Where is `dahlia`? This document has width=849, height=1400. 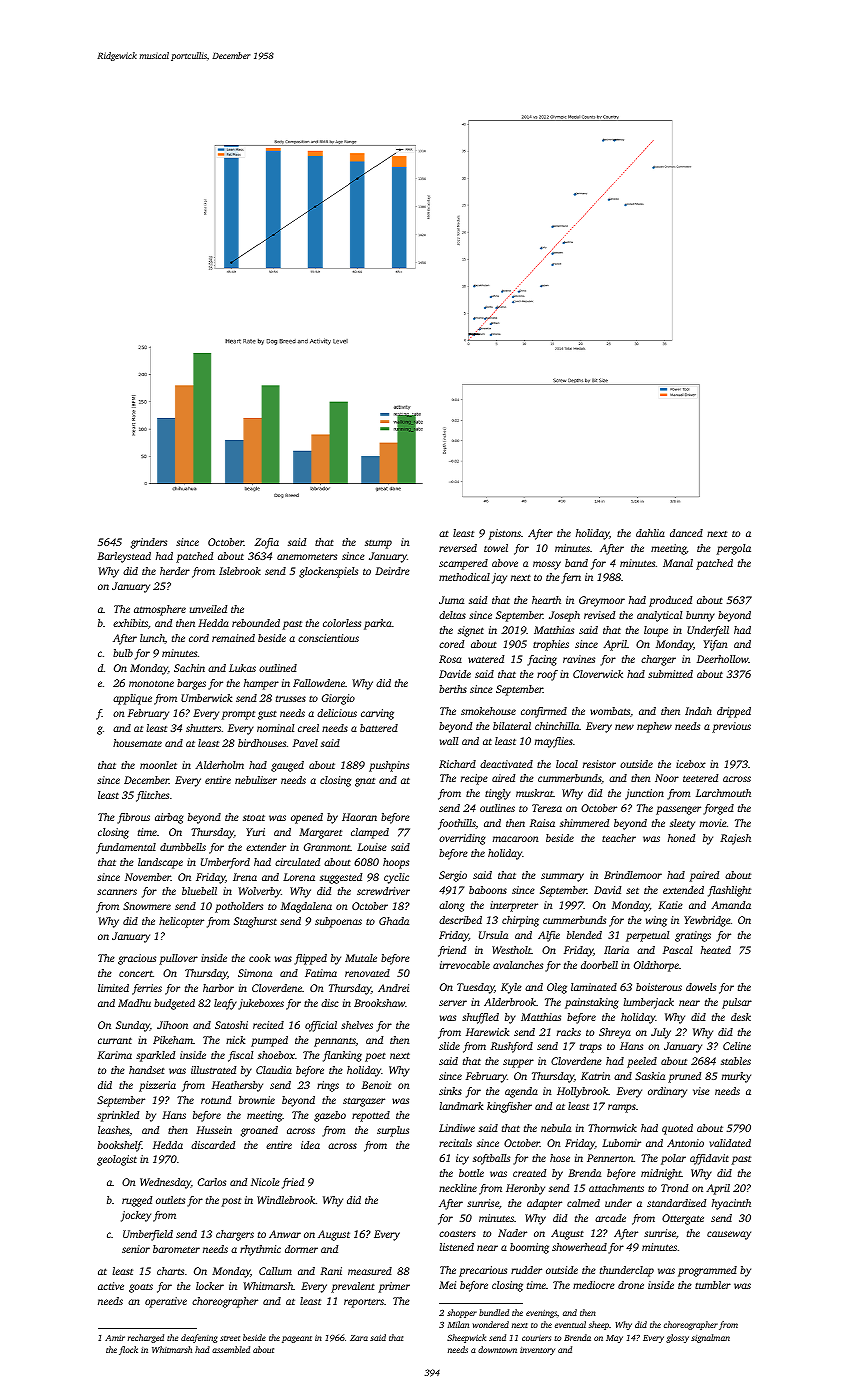
dahlia is located at coordinates (650, 533).
